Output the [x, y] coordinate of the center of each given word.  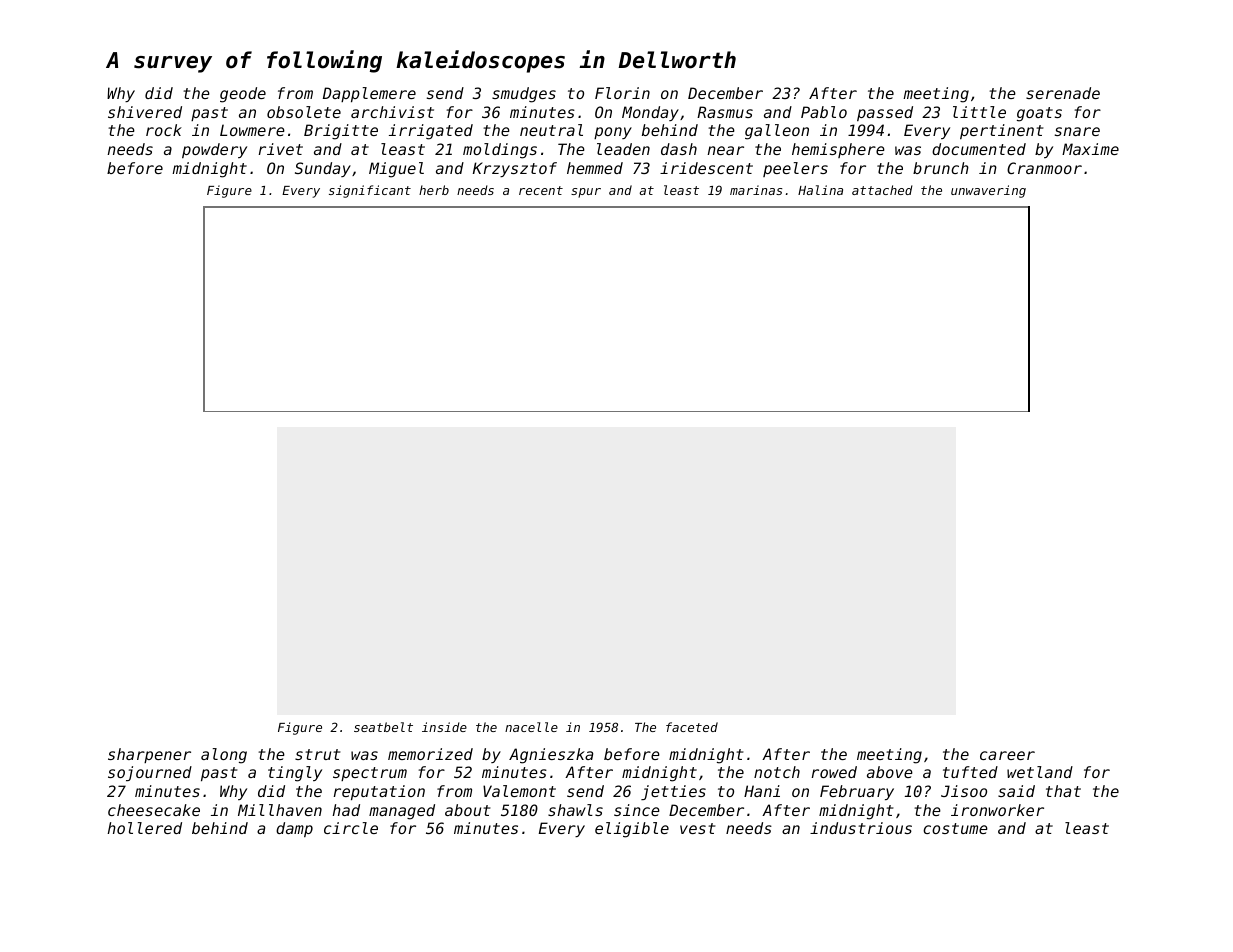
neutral [551, 130]
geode [243, 95]
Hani [762, 791]
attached [882, 190]
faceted [692, 727]
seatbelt [383, 727]
